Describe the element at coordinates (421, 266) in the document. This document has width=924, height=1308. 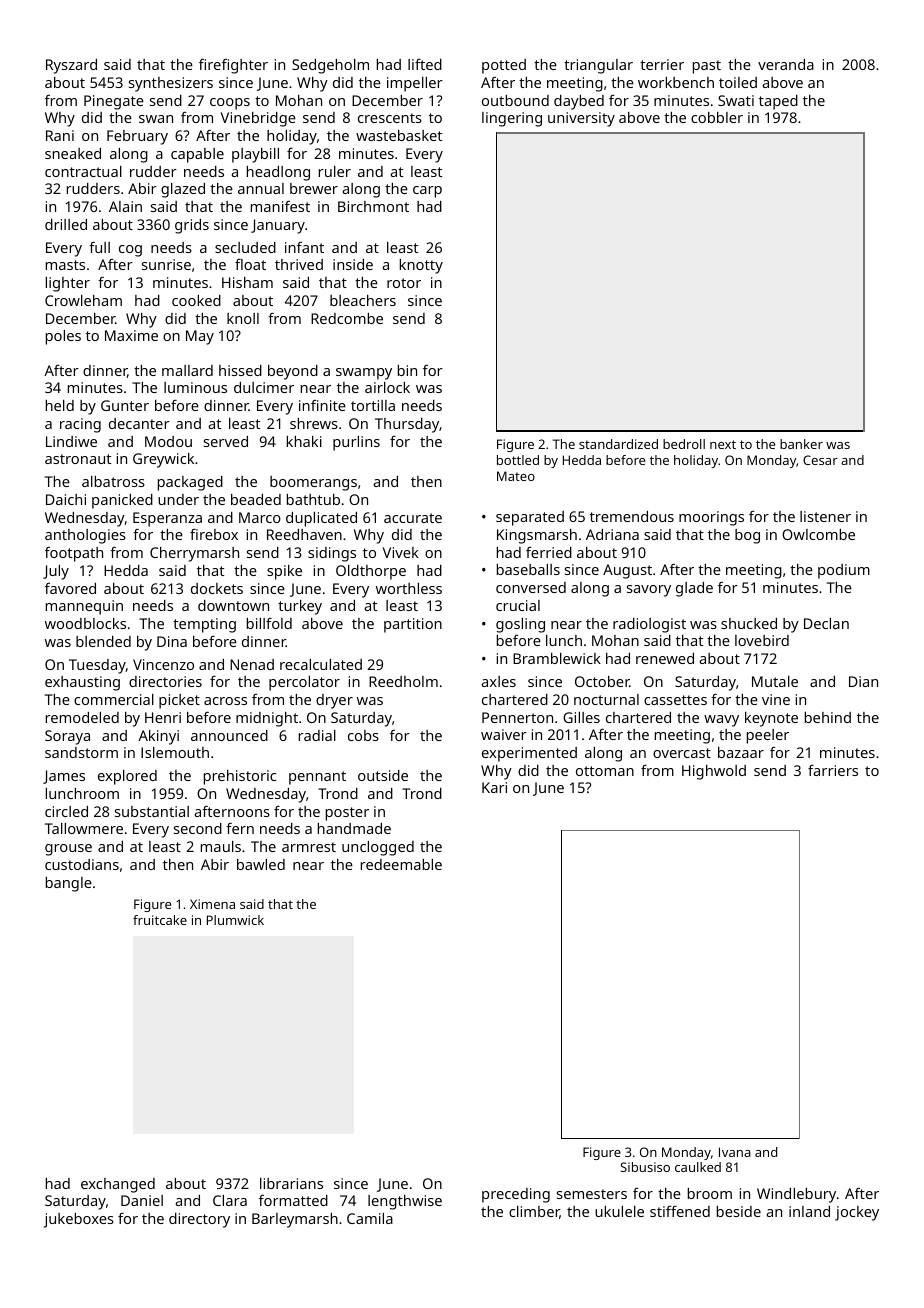
I see `knotty` at that location.
